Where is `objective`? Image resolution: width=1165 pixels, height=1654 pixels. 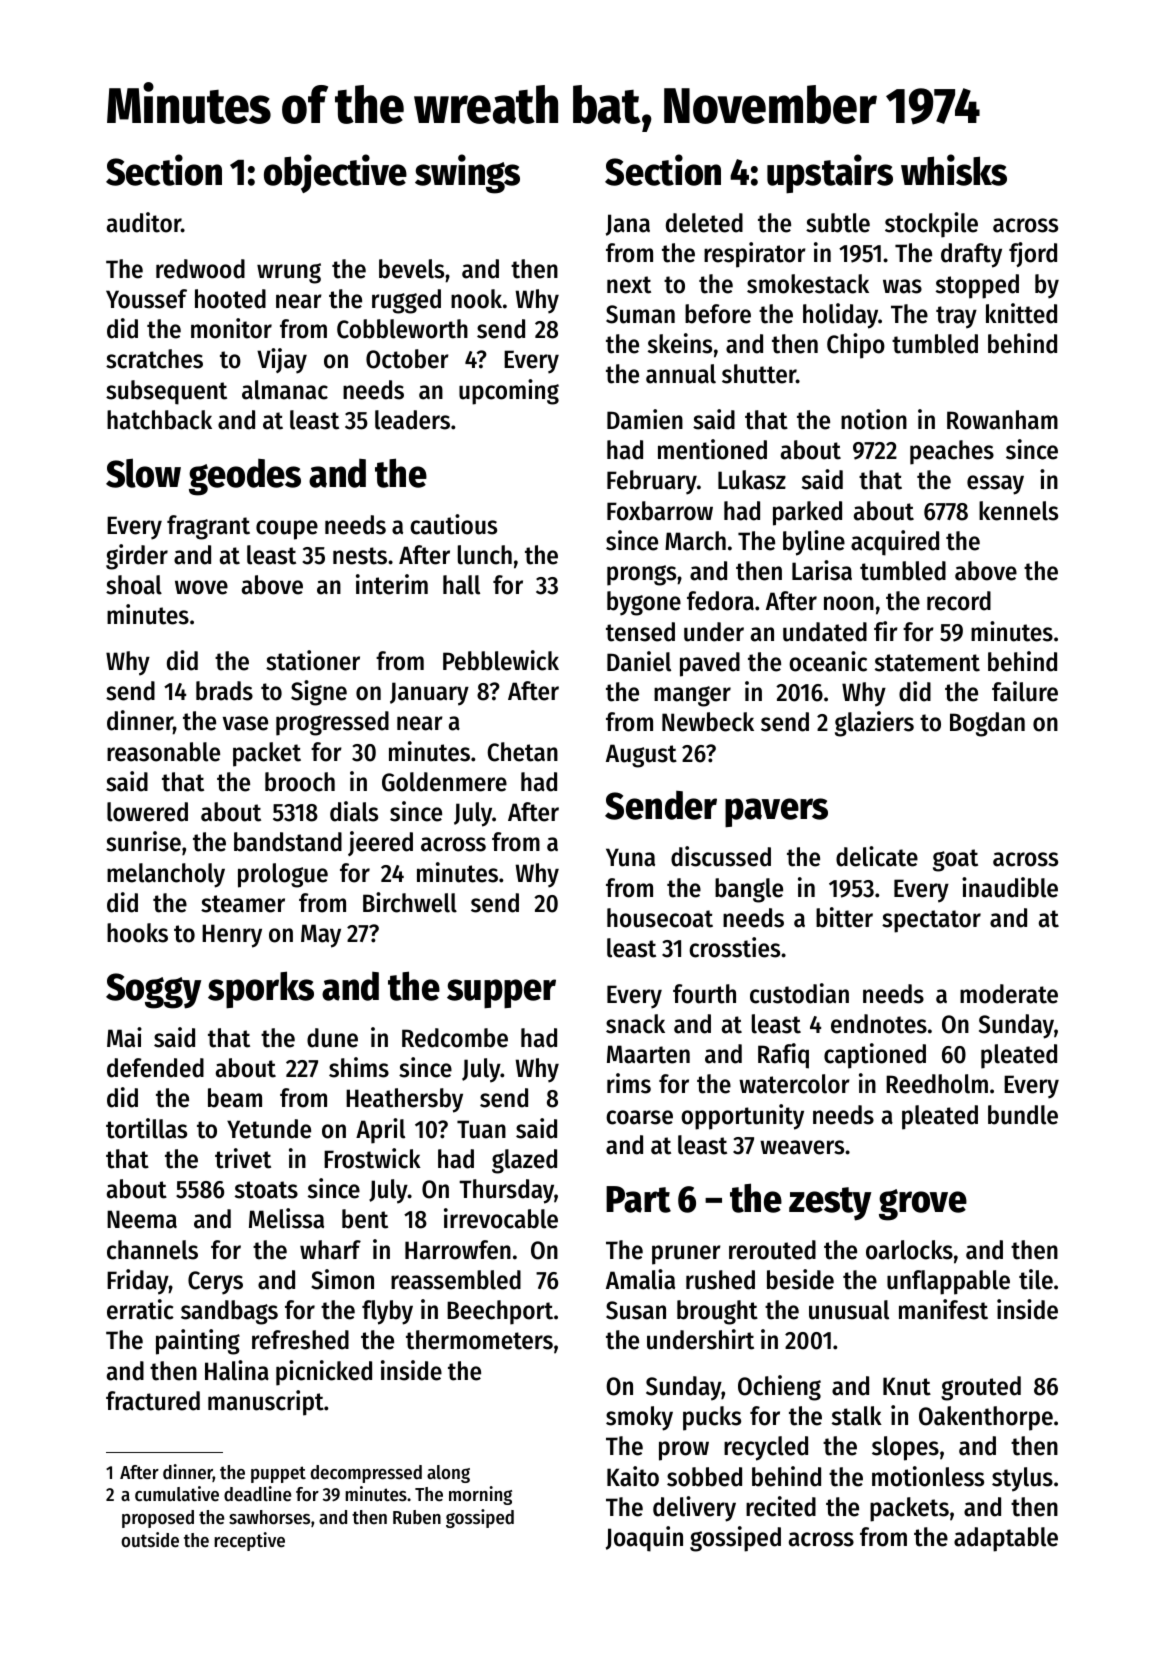 objective is located at coordinates (335, 173).
